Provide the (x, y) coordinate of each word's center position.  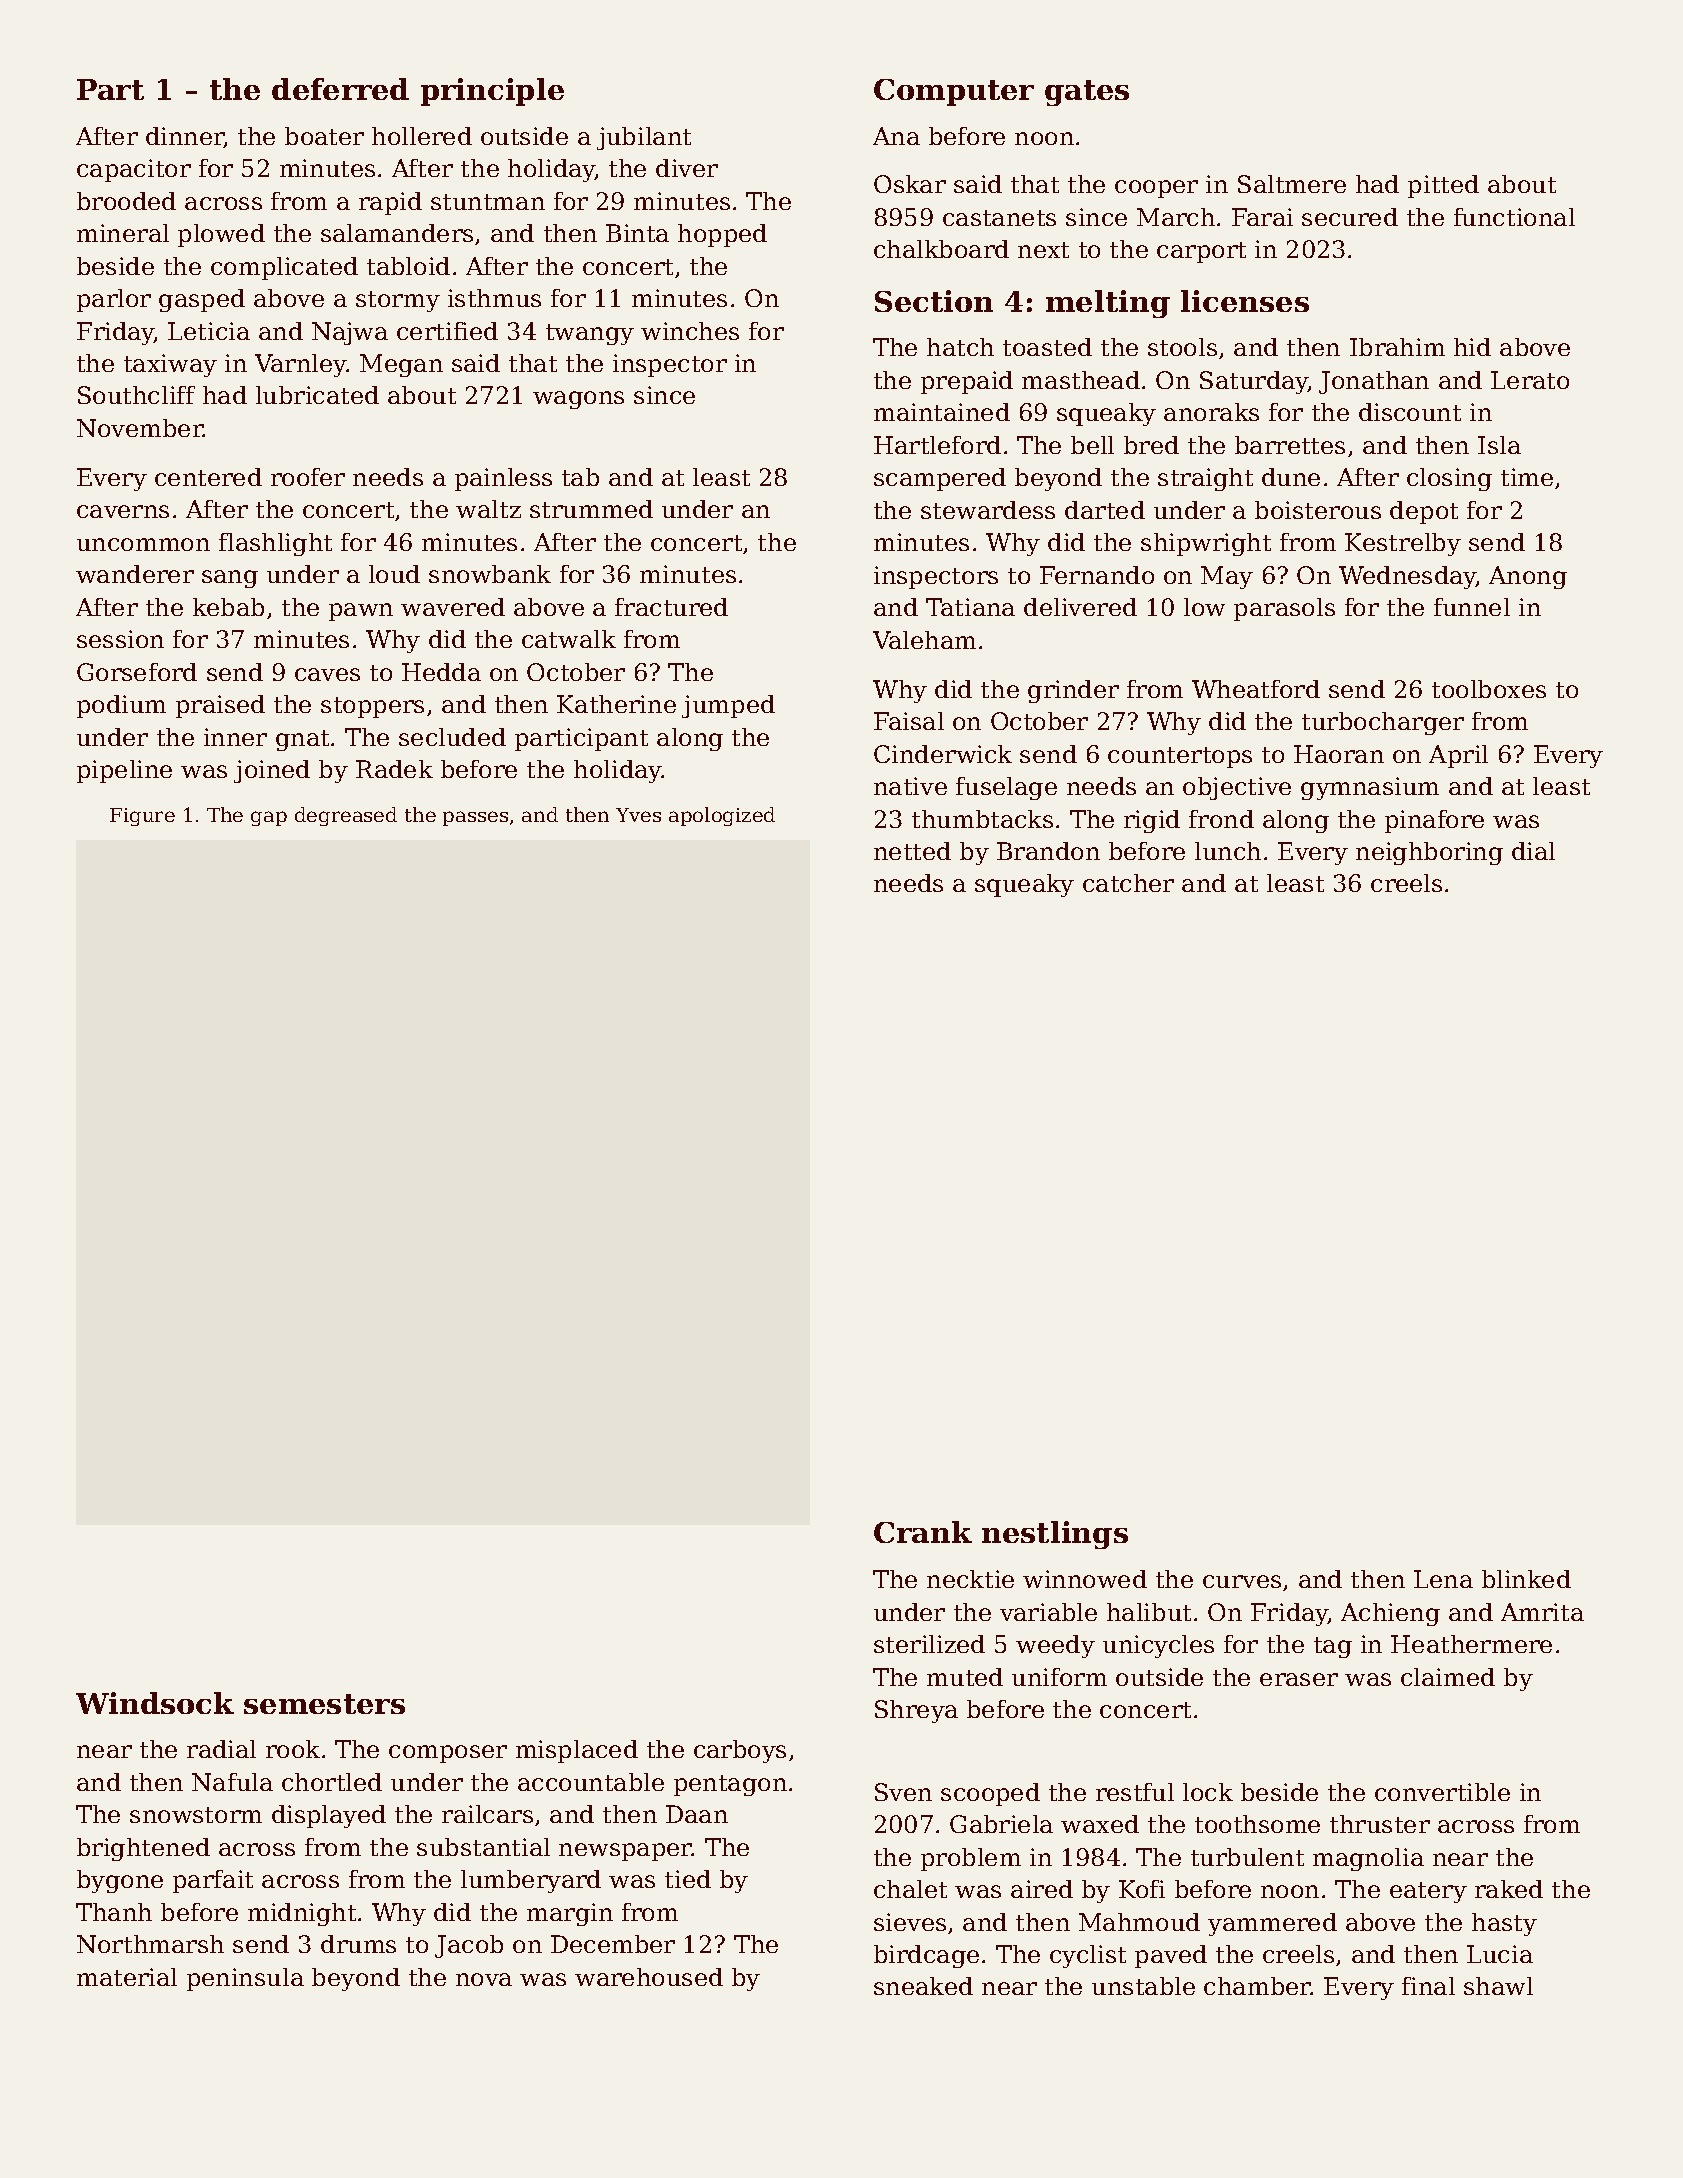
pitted (1443, 186)
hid (1472, 347)
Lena (1443, 1579)
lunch (1228, 851)
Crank (923, 1532)
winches (690, 331)
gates (1087, 93)
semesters (324, 1704)
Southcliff (136, 395)
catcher (1128, 883)
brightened (143, 1849)
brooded (126, 201)
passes (475, 818)
